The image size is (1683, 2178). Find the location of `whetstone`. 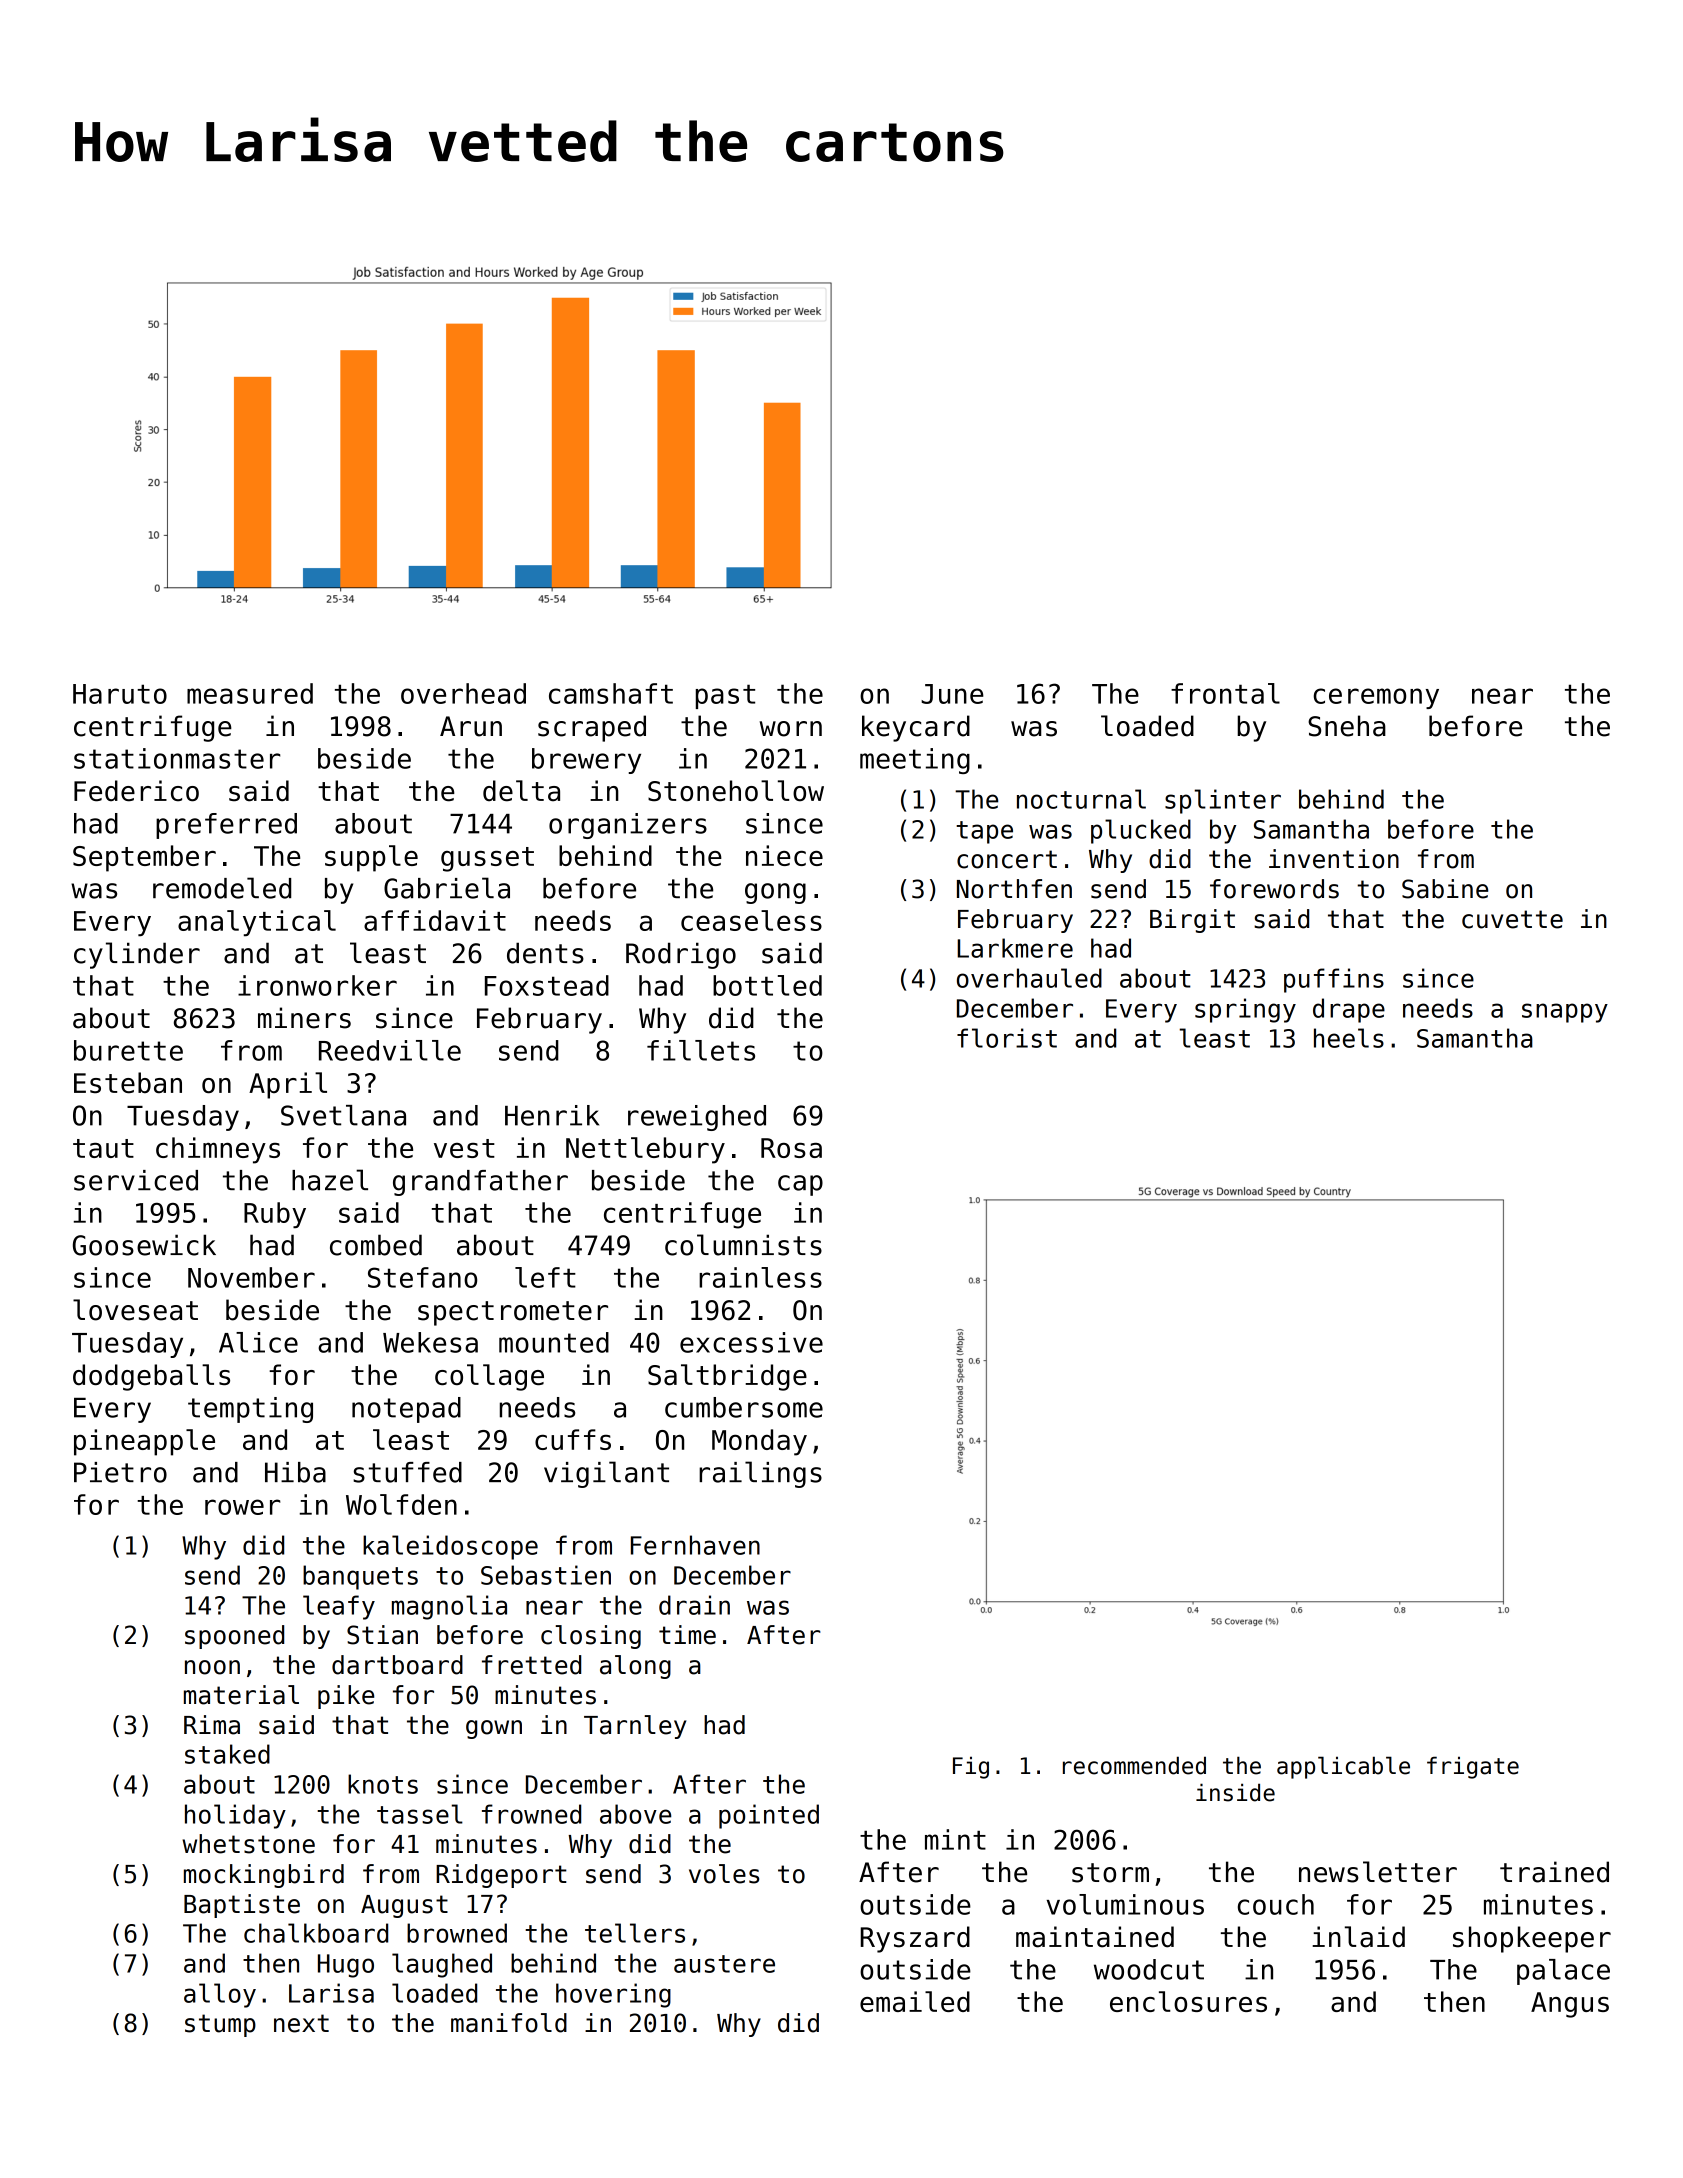

whetstone is located at coordinates (248, 1844).
